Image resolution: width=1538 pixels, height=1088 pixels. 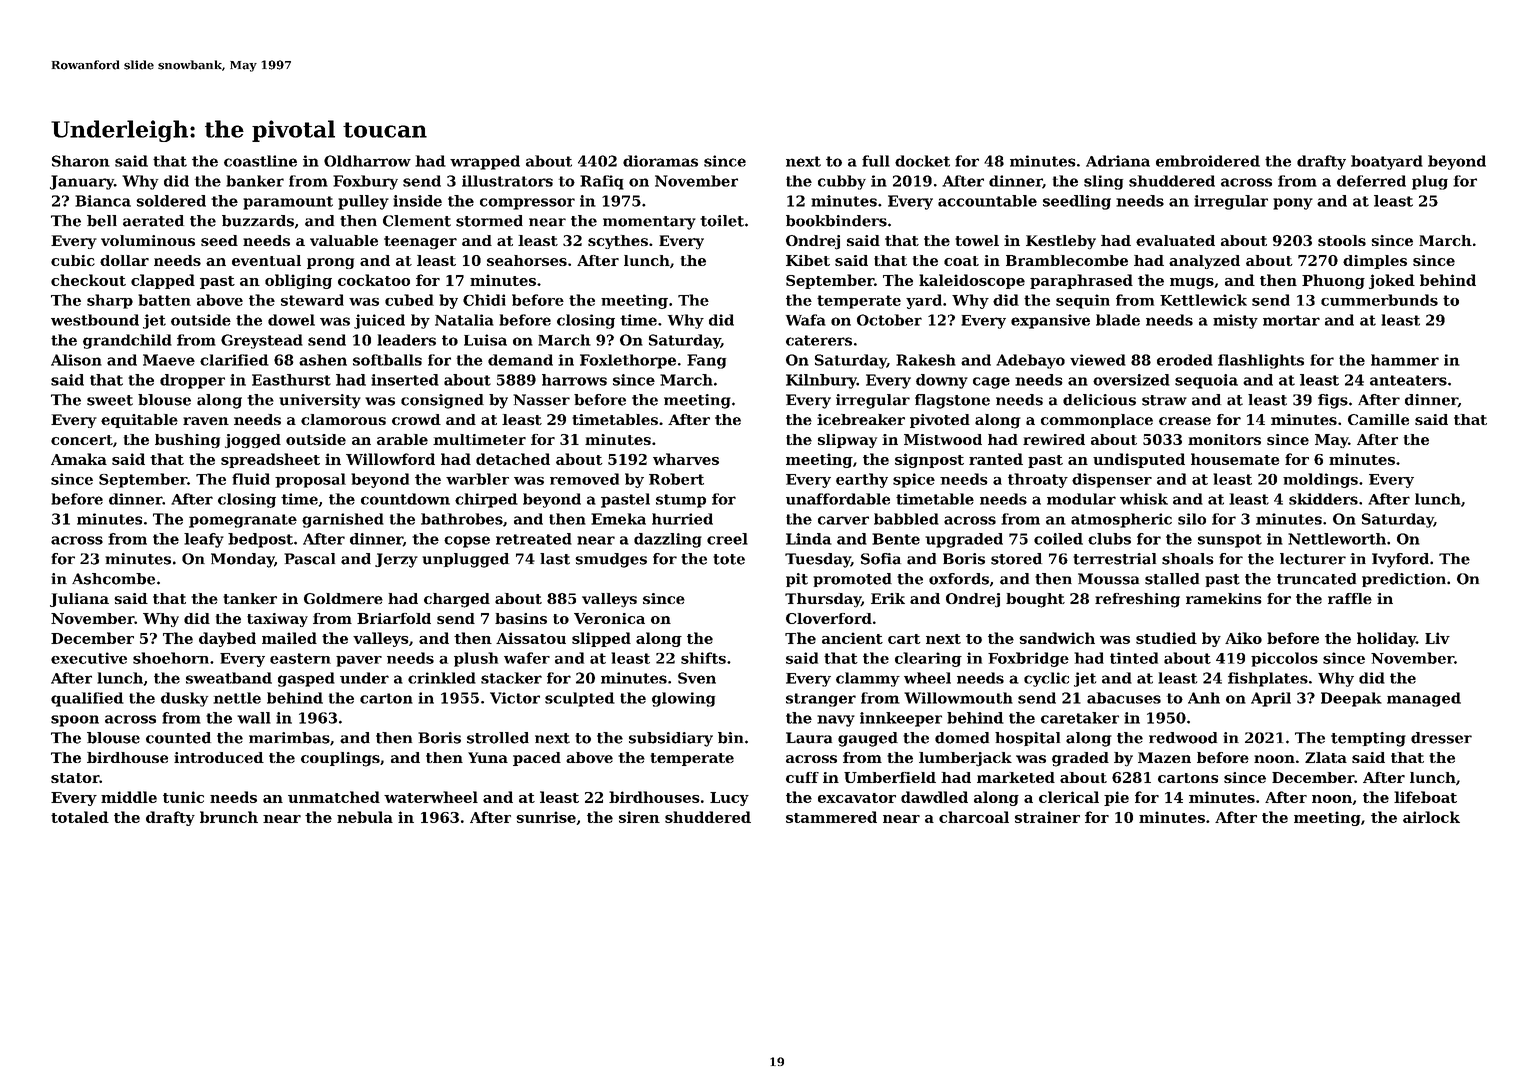 What do you see at coordinates (876, 161) in the image?
I see `full` at bounding box center [876, 161].
